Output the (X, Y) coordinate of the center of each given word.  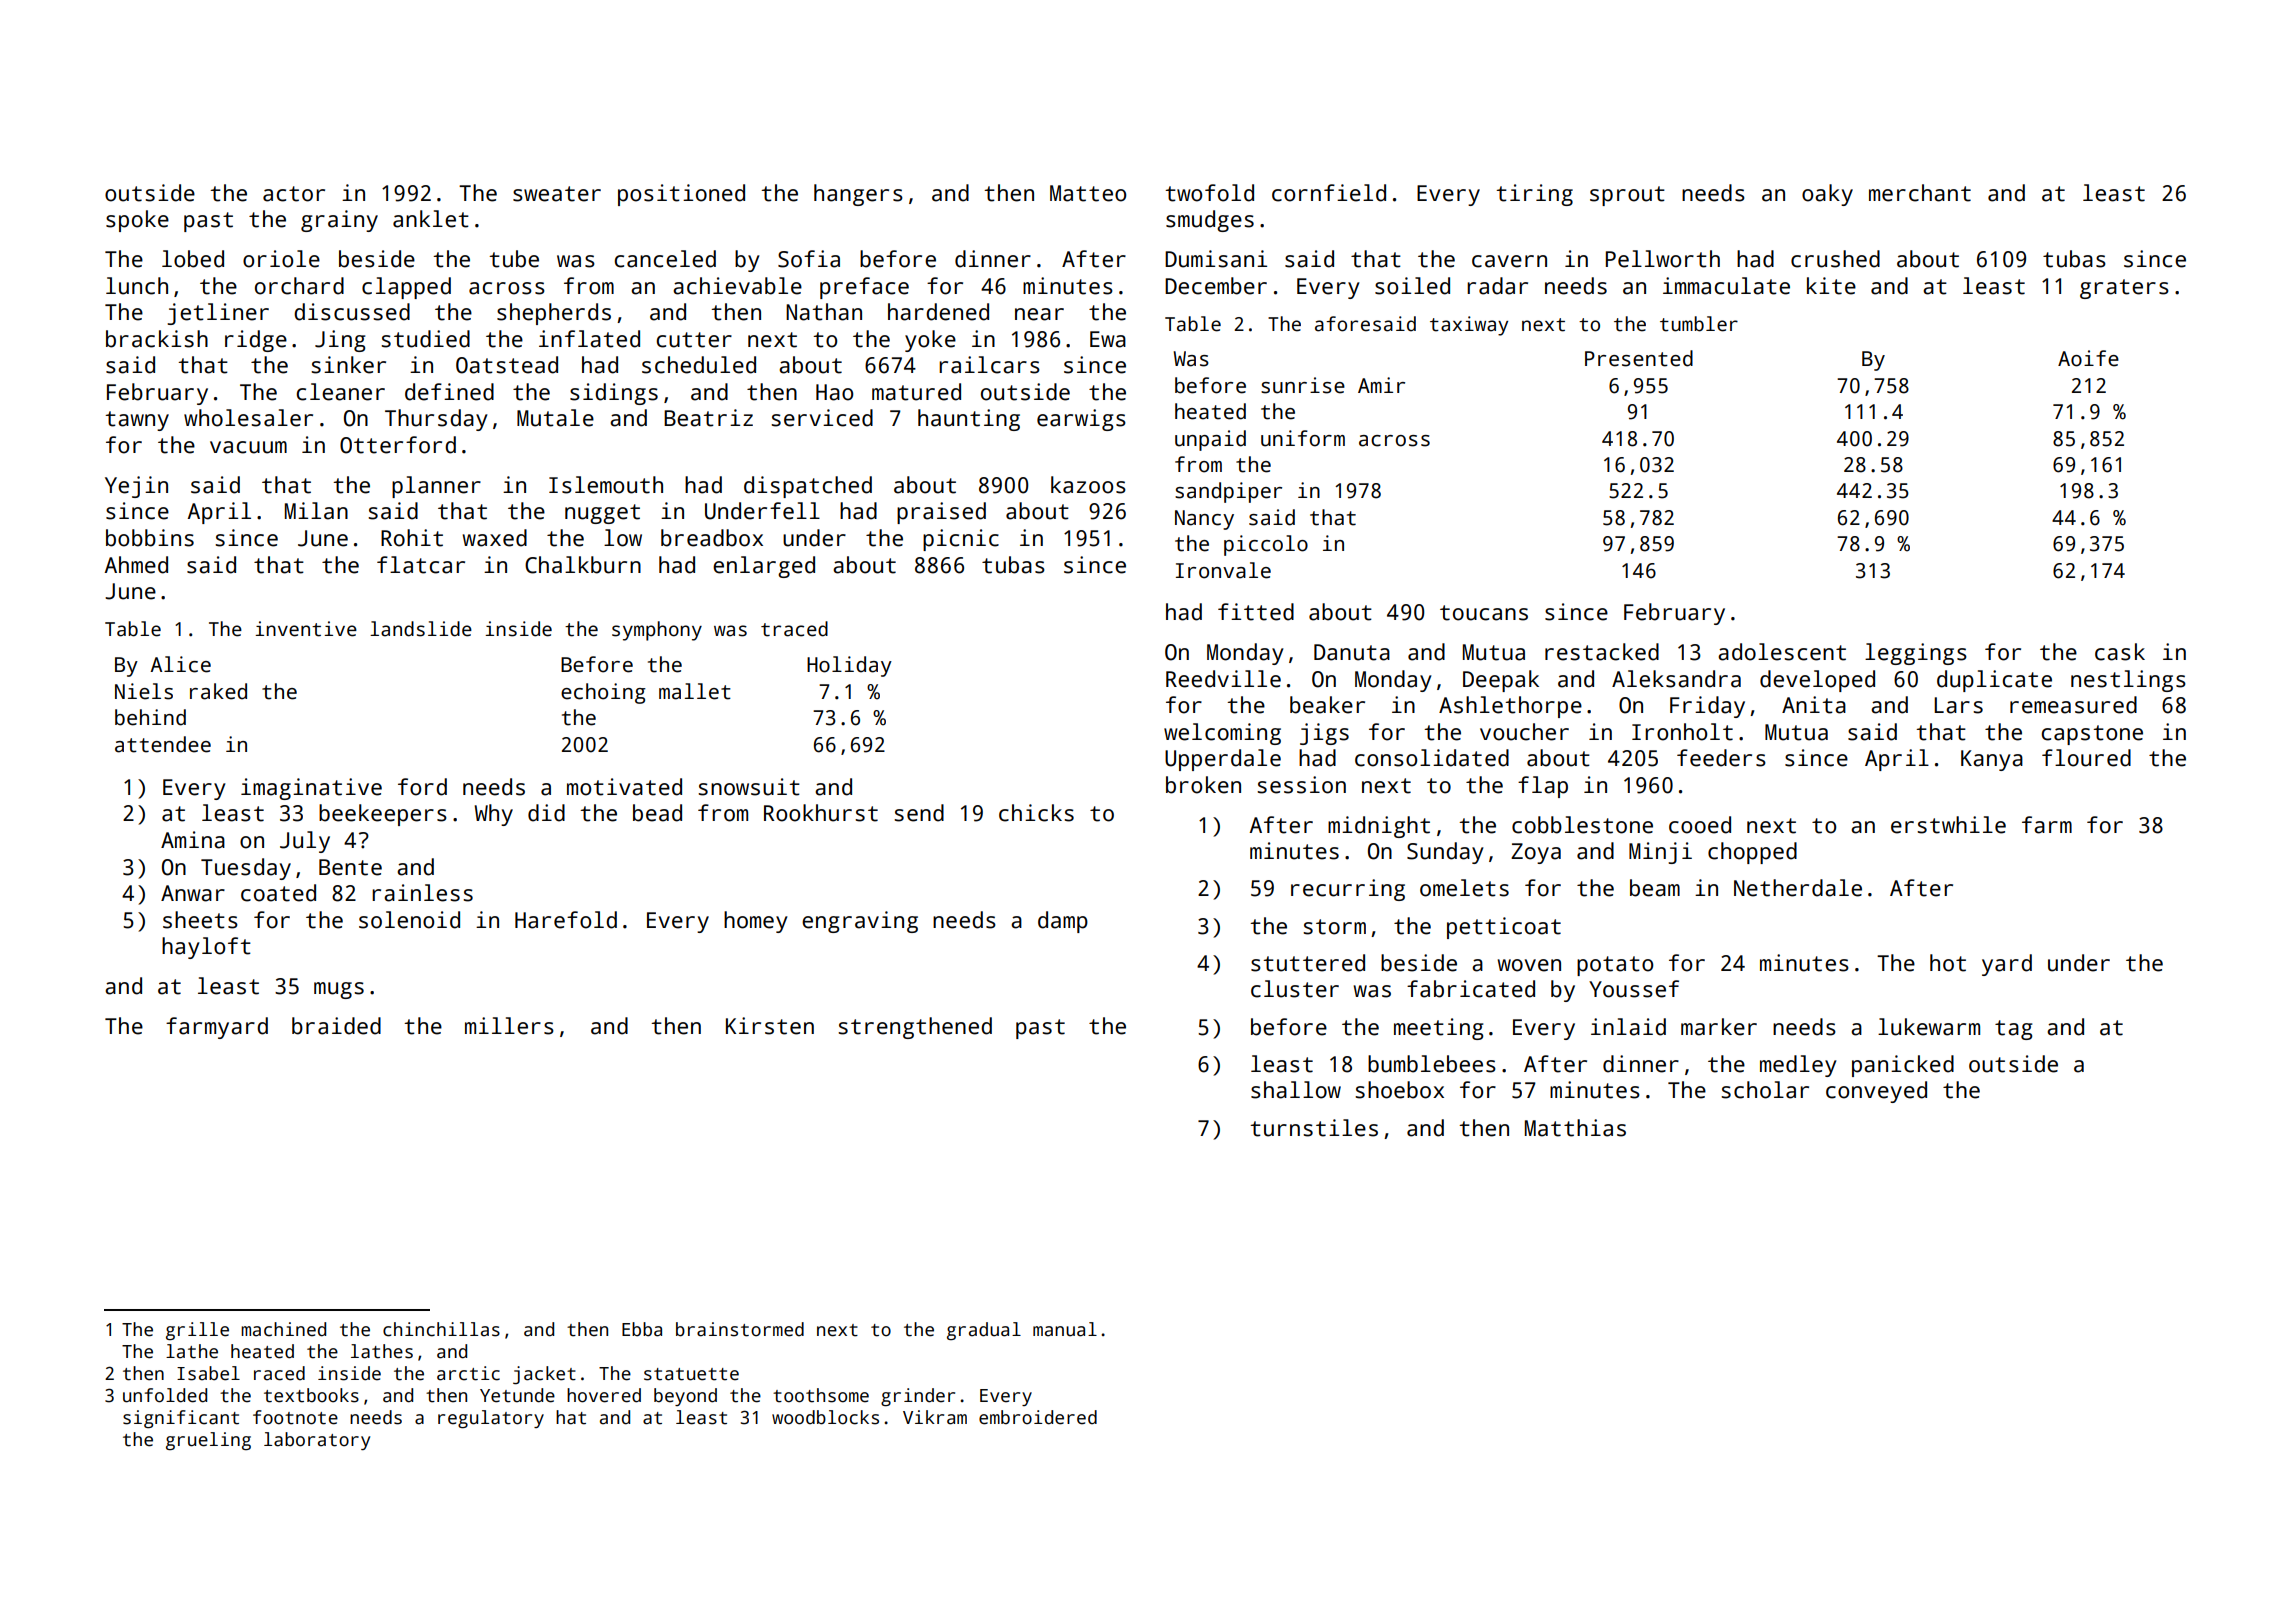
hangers (858, 195)
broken (1203, 785)
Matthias (1575, 1128)
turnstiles (1314, 1128)
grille (197, 1331)
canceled (665, 259)
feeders (1721, 758)
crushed (1835, 259)
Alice (180, 664)
